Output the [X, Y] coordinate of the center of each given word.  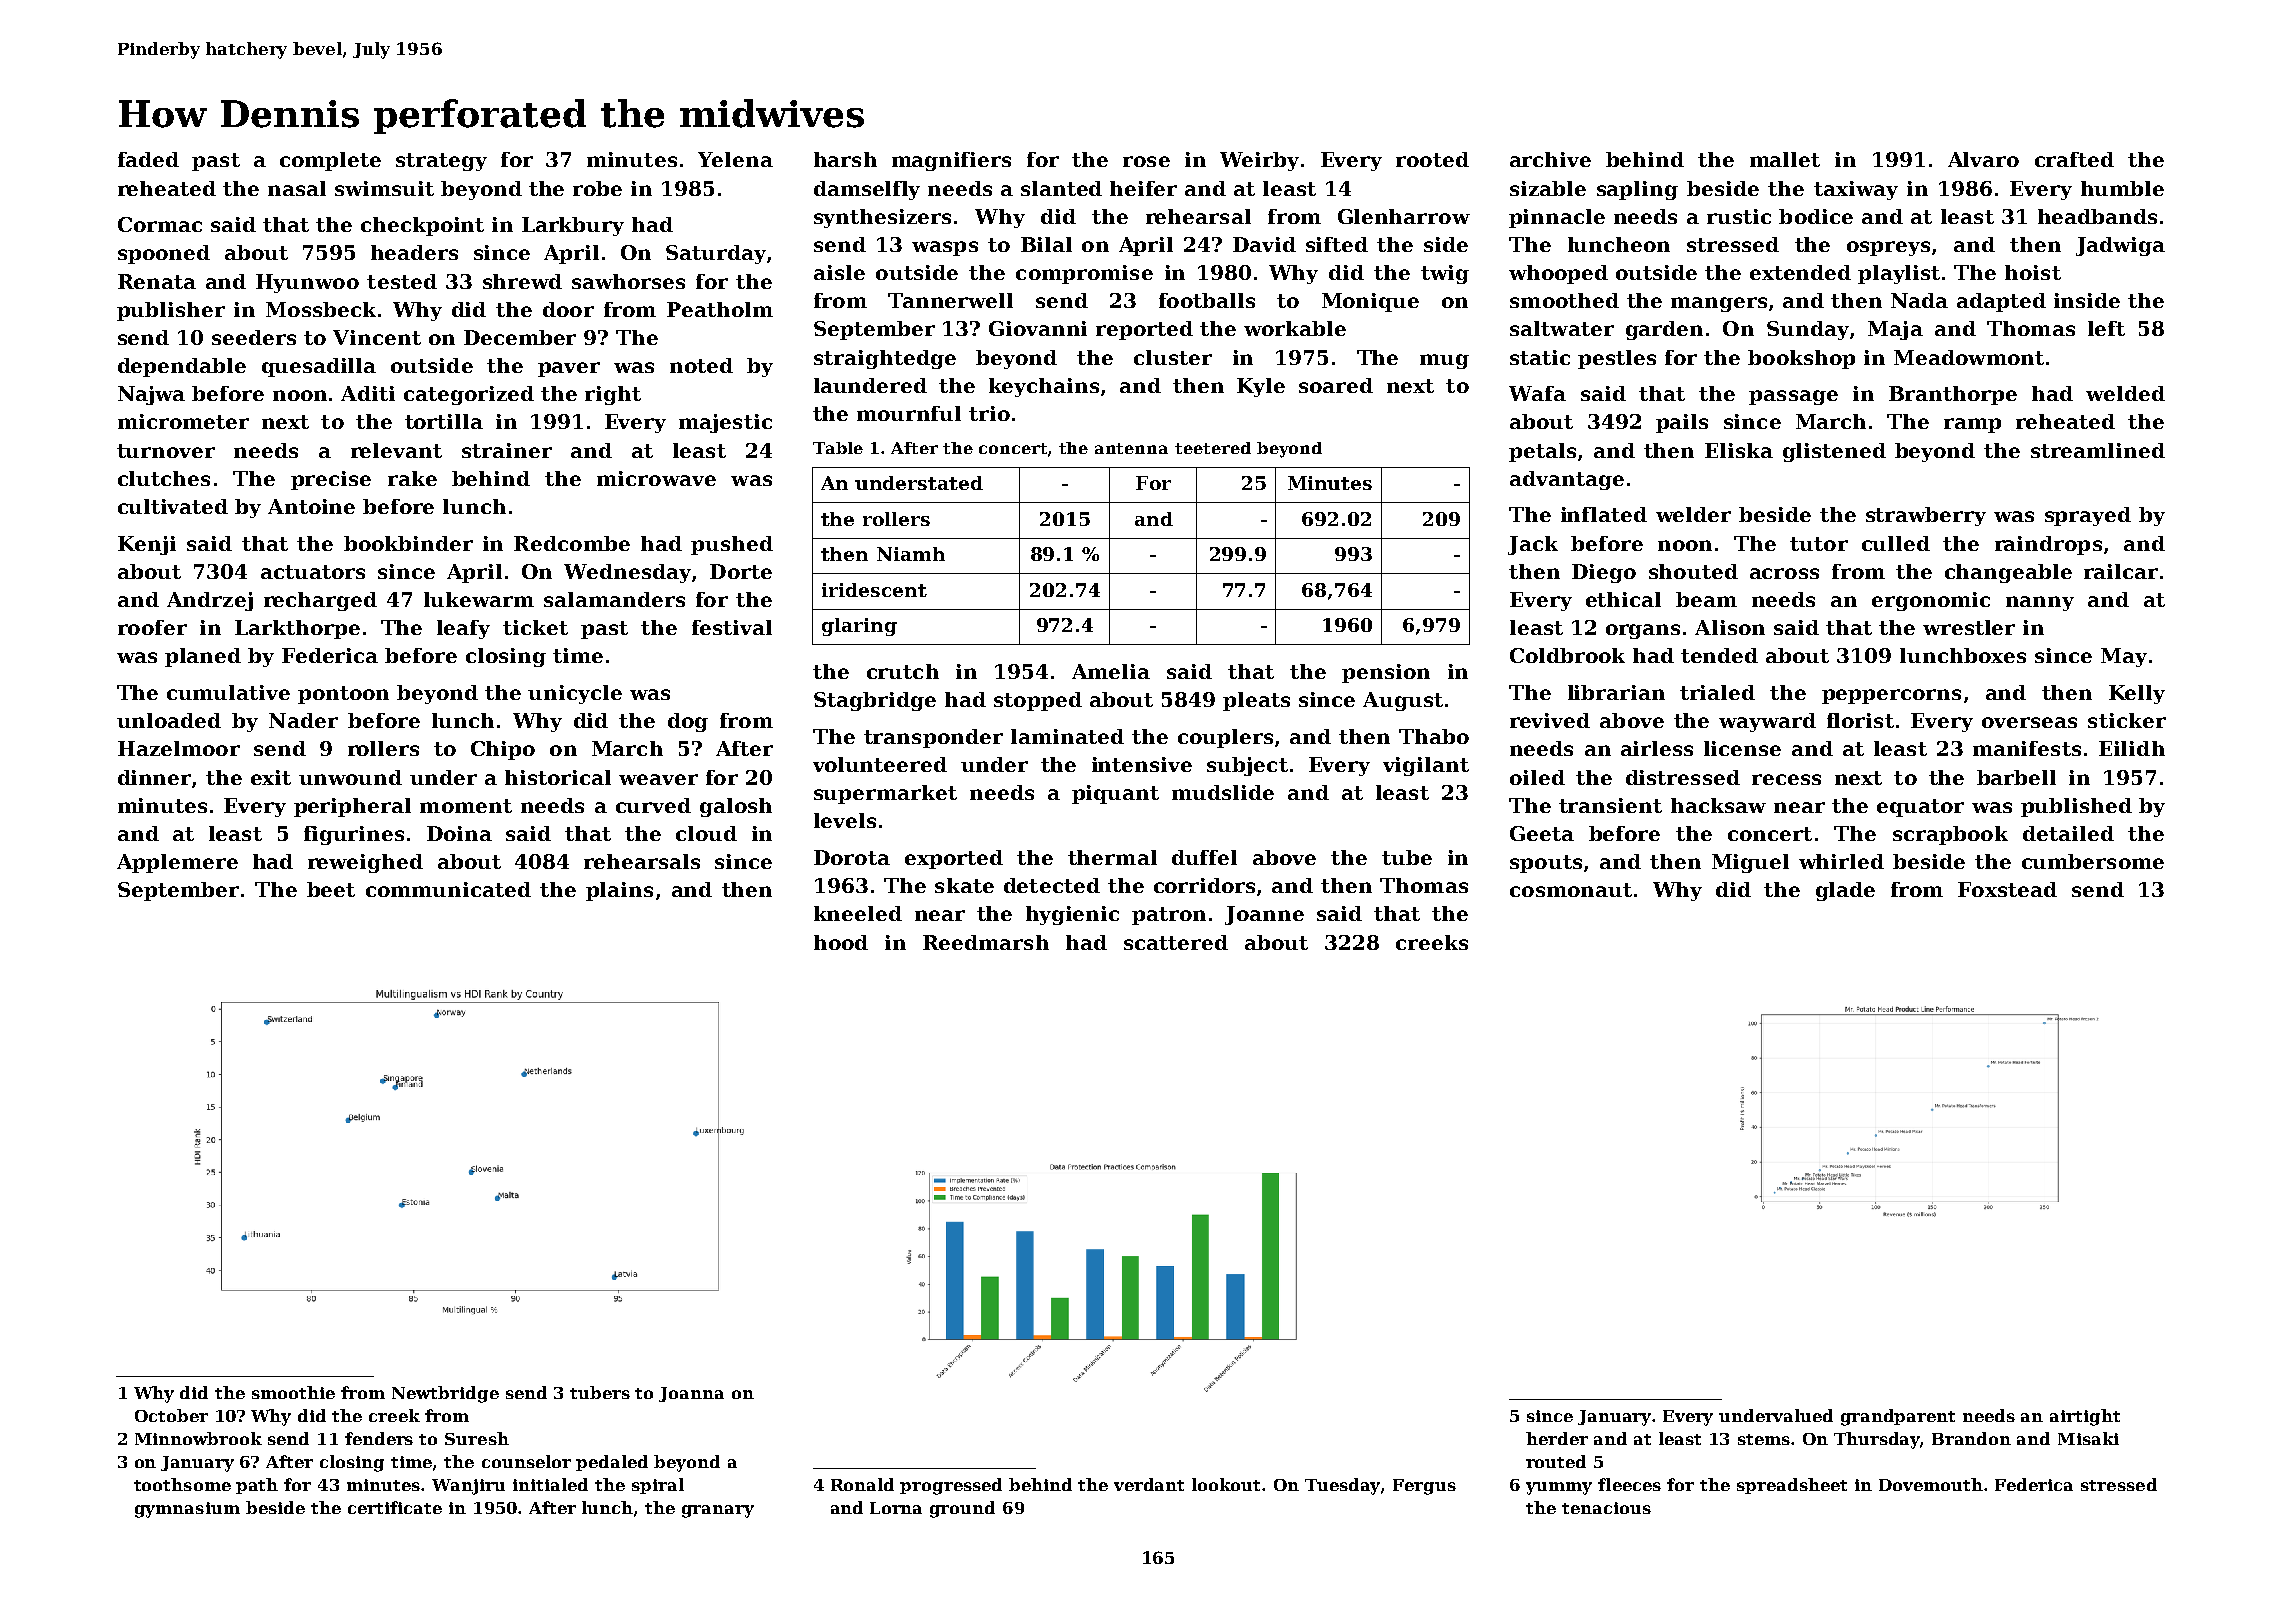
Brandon [1971, 1438]
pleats [1256, 701]
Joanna [691, 1394]
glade [1845, 891]
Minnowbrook [198, 1438]
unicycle [575, 694]
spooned [164, 254]
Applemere [177, 863]
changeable [2008, 573]
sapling [1637, 190]
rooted [1432, 159]
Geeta [1542, 833]
